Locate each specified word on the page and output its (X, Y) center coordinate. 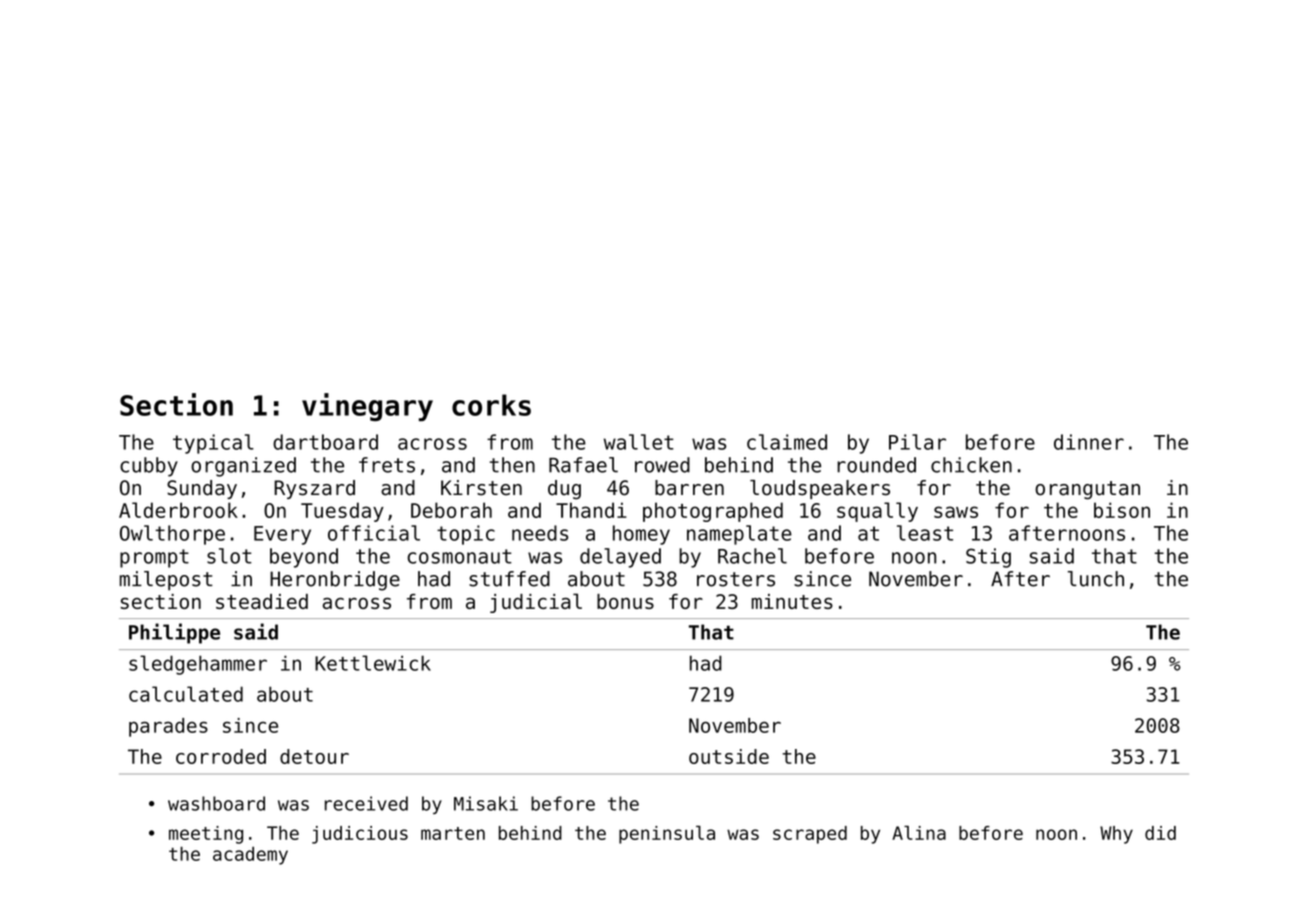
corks (491, 405)
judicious (360, 835)
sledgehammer (198, 665)
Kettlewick (373, 663)
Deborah (451, 510)
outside (729, 756)
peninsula (667, 835)
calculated (186, 694)
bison (1122, 510)
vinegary (367, 407)
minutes (792, 601)
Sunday (202, 489)
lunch (1096, 579)
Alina (919, 833)
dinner (1089, 442)
